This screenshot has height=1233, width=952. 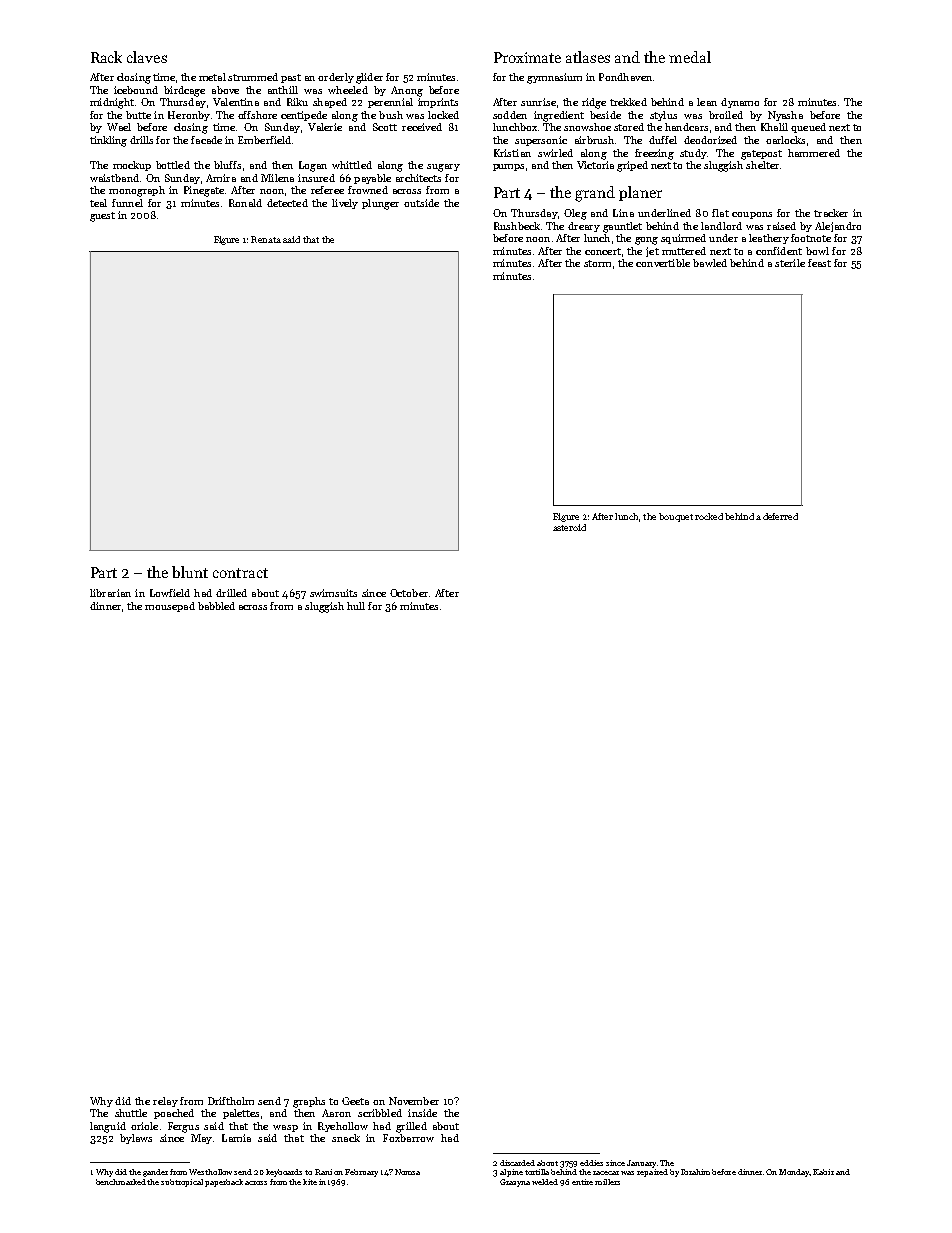 What do you see at coordinates (355, 1101) in the screenshot?
I see `Geeta` at bounding box center [355, 1101].
